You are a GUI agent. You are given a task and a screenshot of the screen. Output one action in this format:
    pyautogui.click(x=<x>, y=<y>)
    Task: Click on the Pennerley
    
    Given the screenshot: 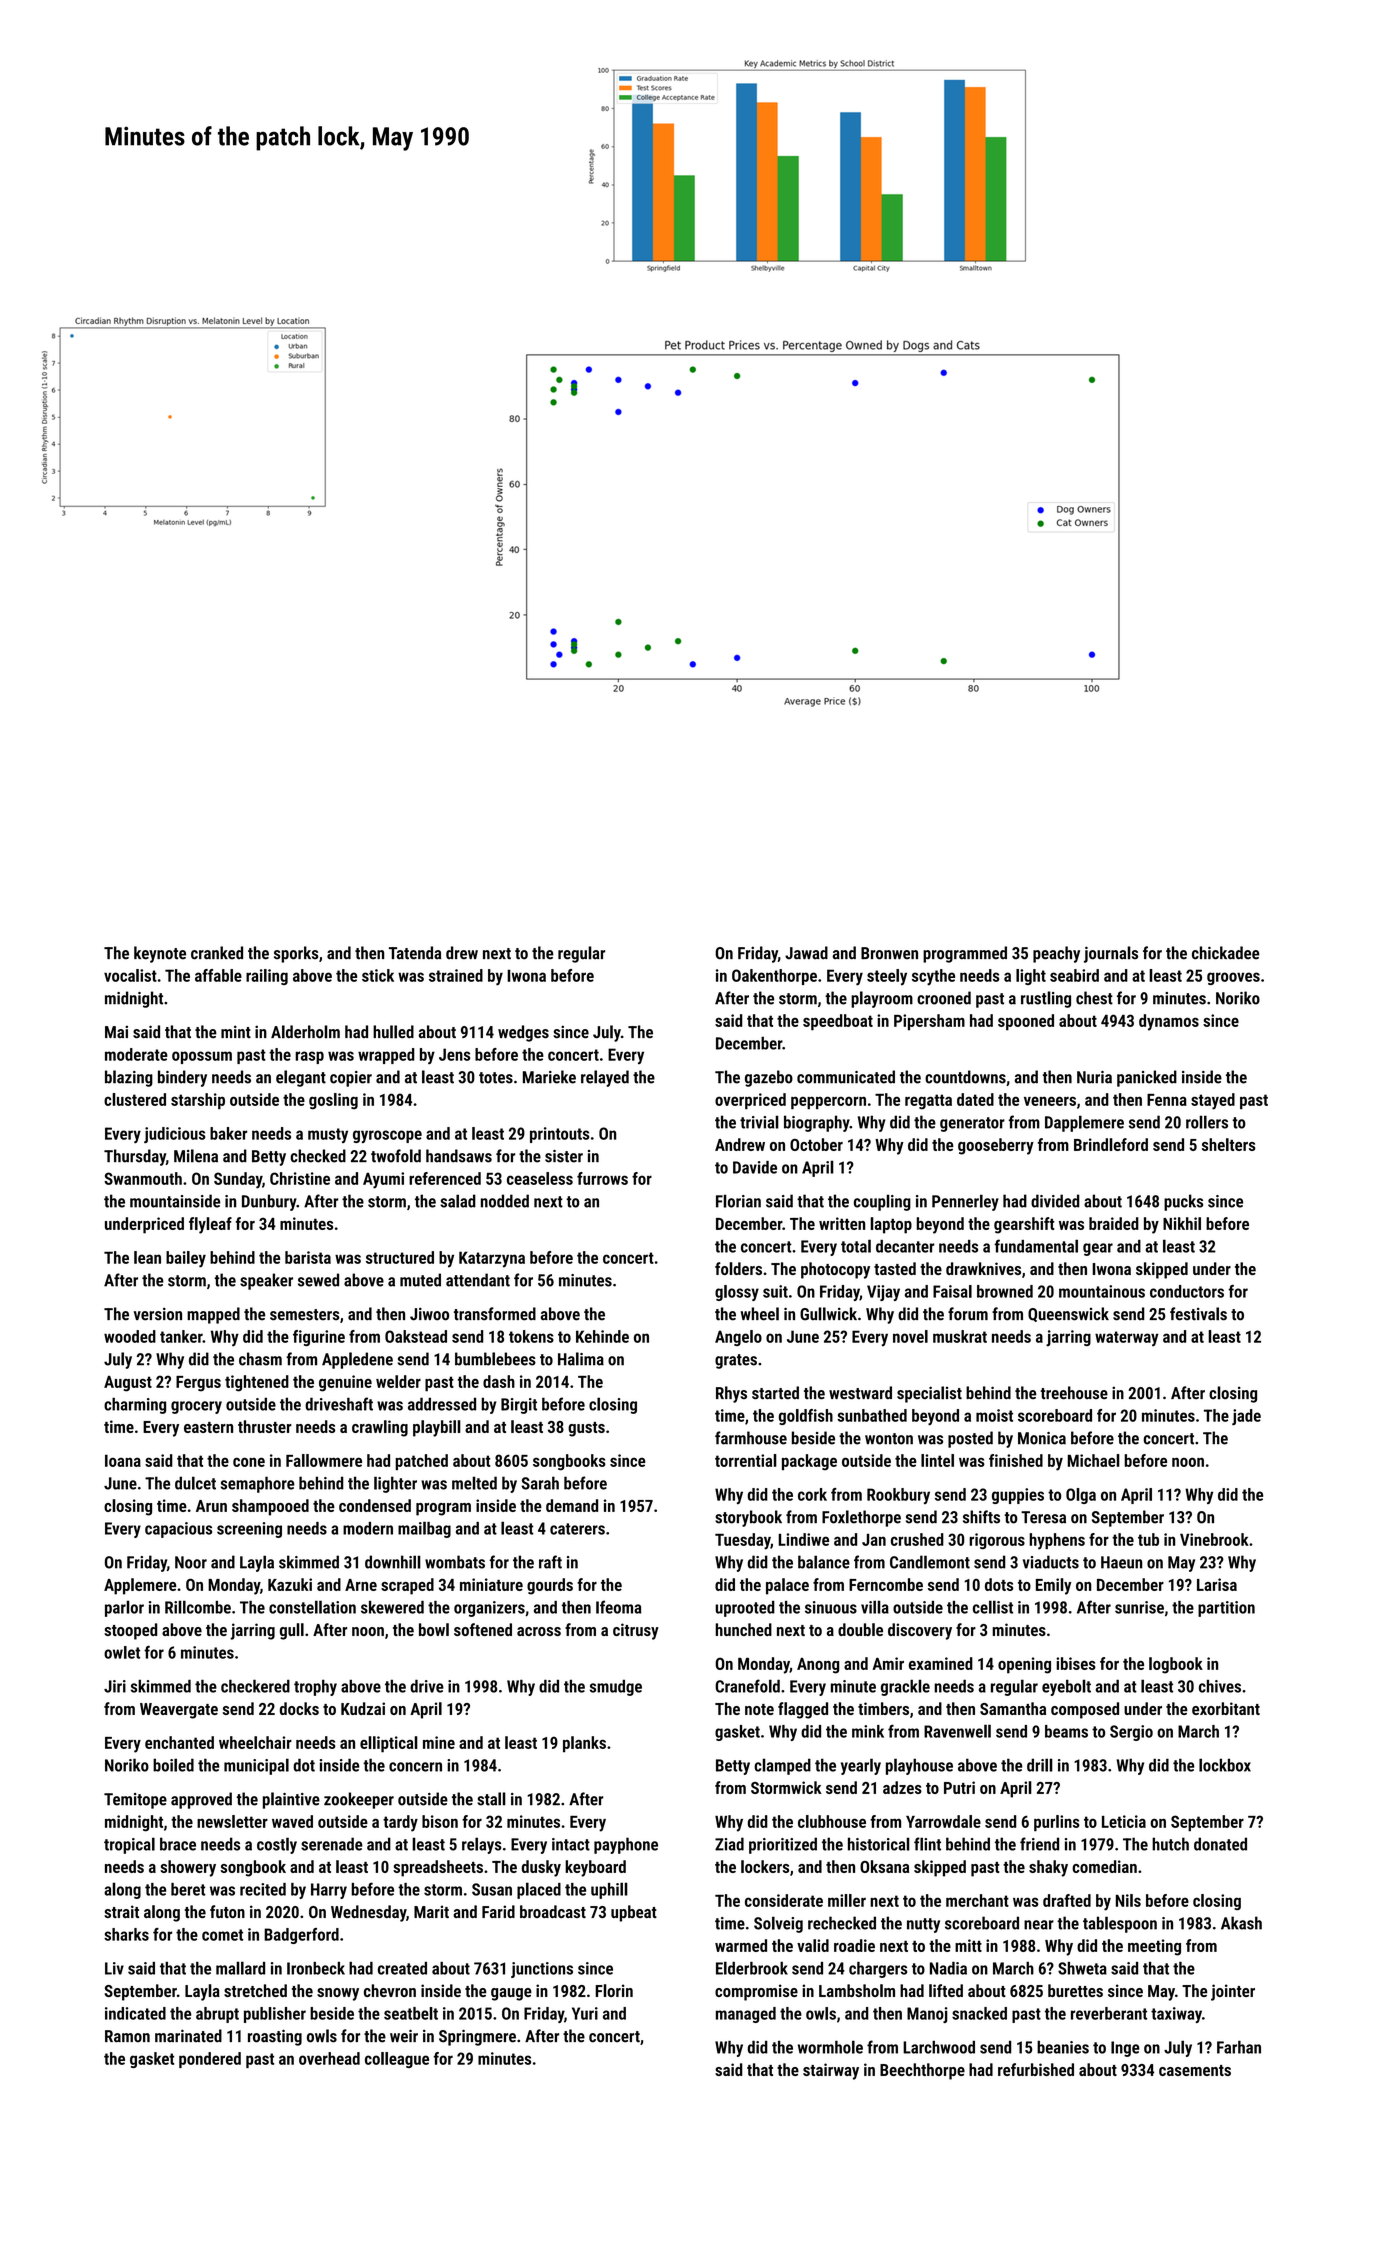 What is the action you would take?
    pyautogui.click(x=965, y=1202)
